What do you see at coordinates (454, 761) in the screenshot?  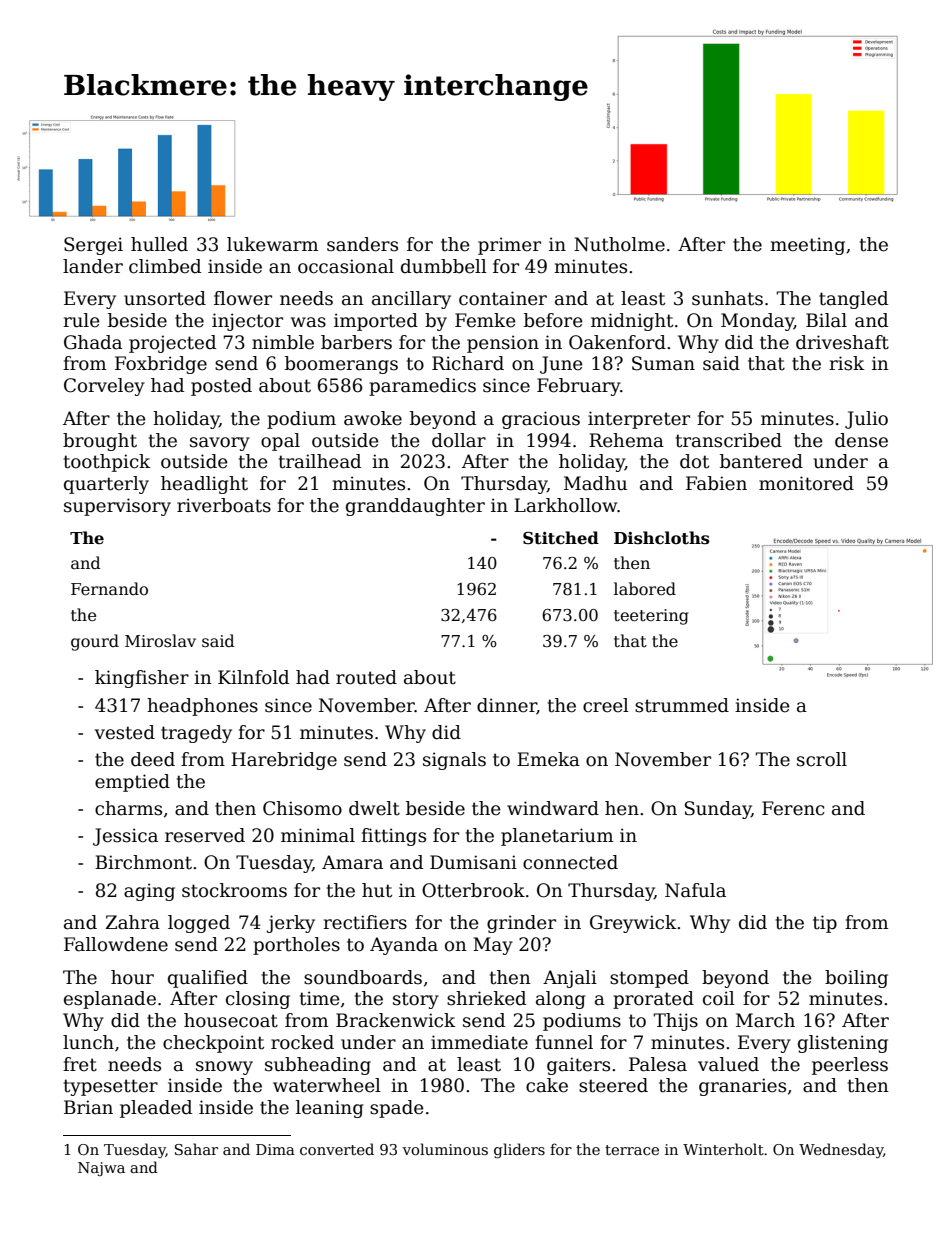 I see `signals` at bounding box center [454, 761].
